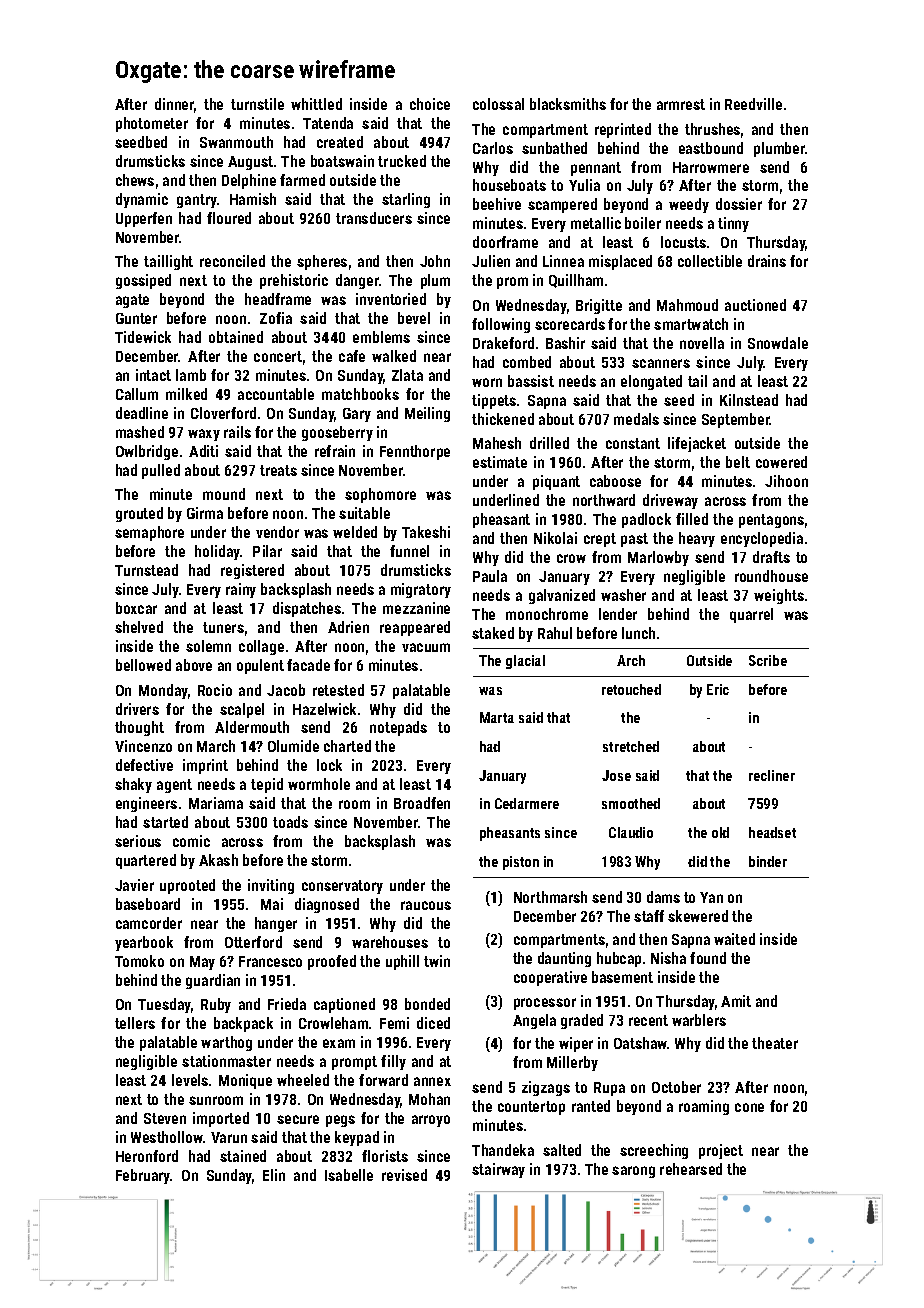 This document has height=1308, width=924. I want to click on levels, so click(190, 1080).
